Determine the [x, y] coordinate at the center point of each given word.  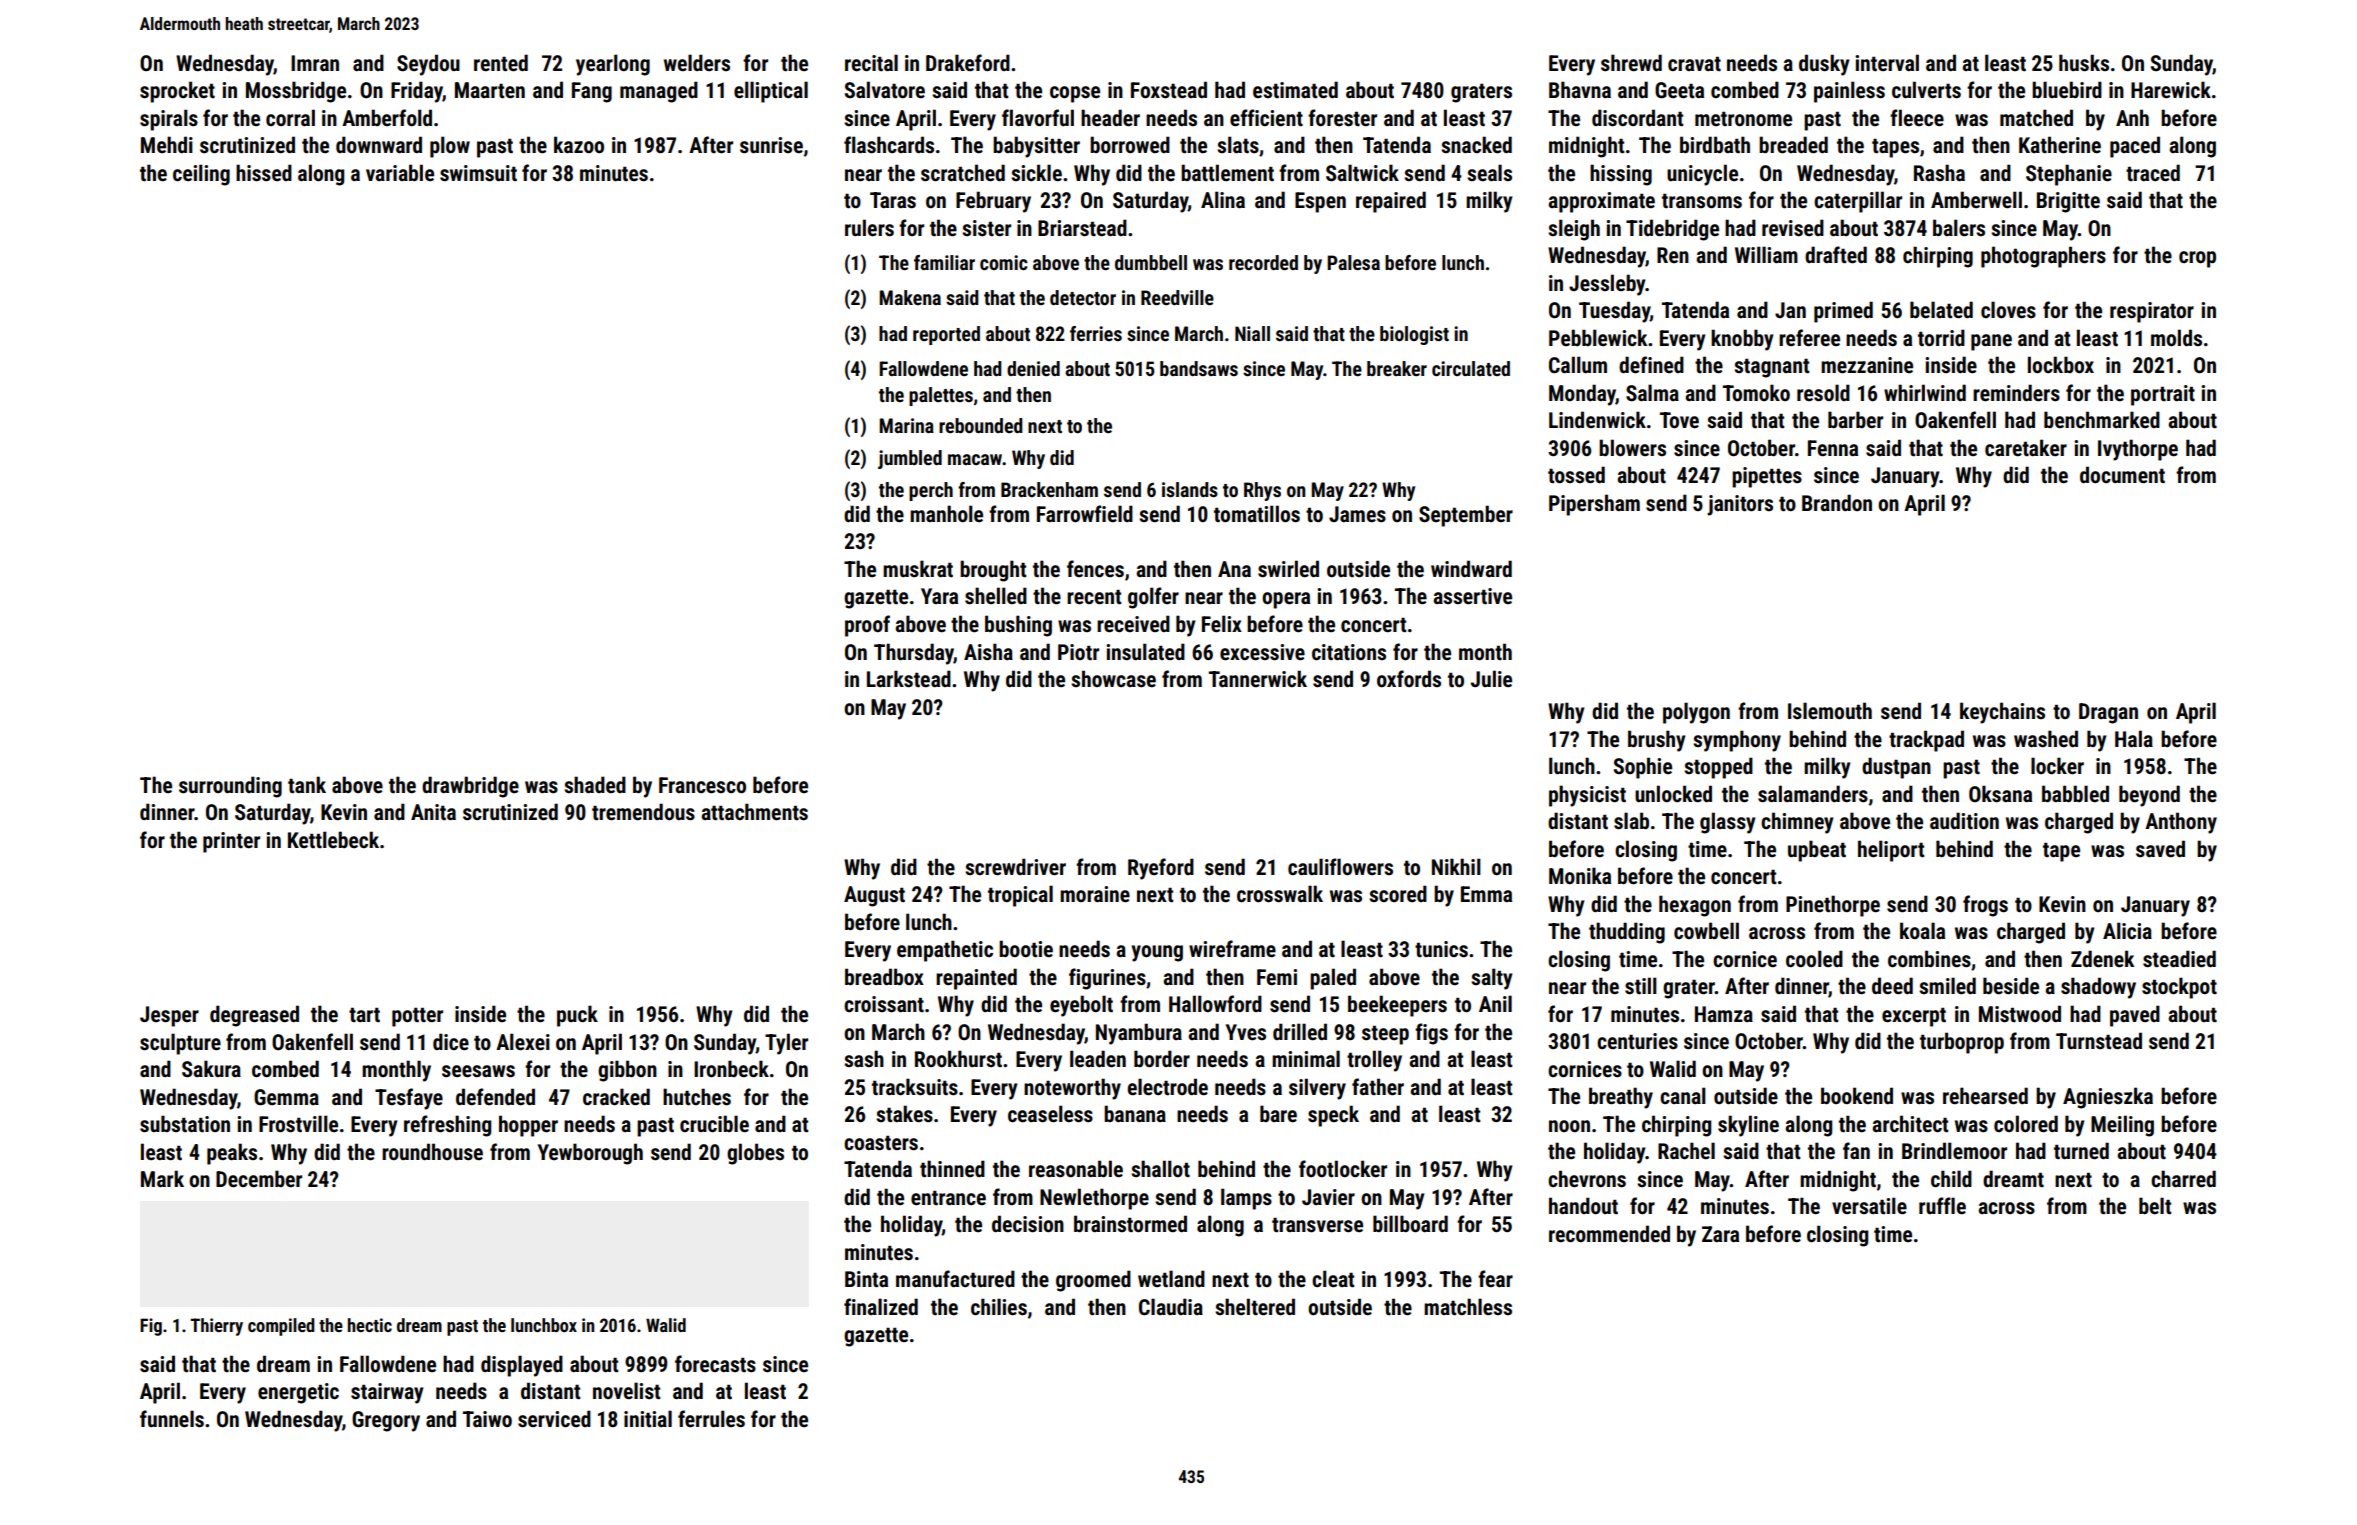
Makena [910, 297]
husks [2084, 63]
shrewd [1631, 63]
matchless [1468, 1307]
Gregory [386, 1421]
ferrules [711, 1419]
